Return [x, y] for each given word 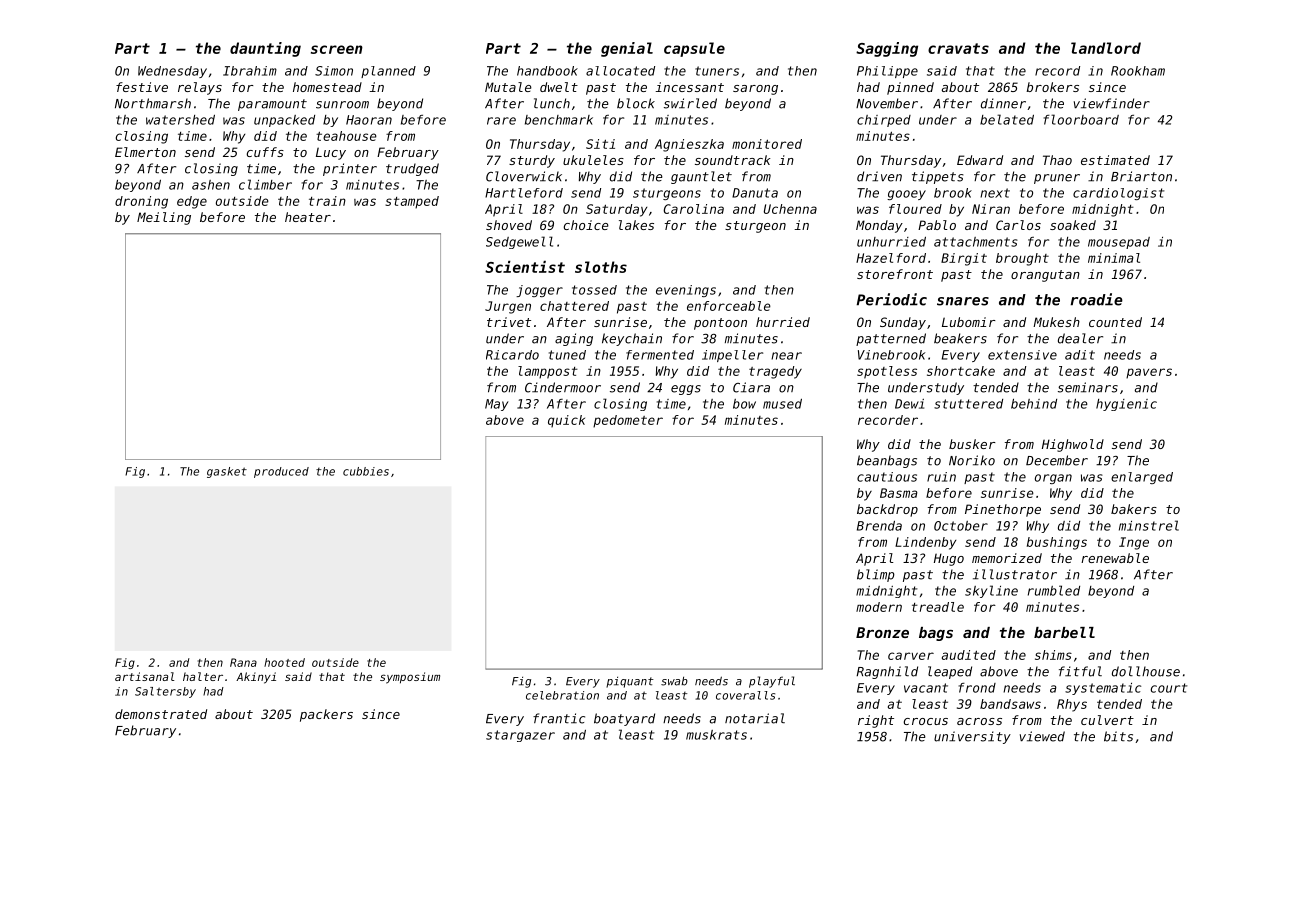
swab [674, 681]
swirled [690, 103]
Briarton [1141, 176]
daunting [265, 49]
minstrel [1149, 525]
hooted [284, 662]
